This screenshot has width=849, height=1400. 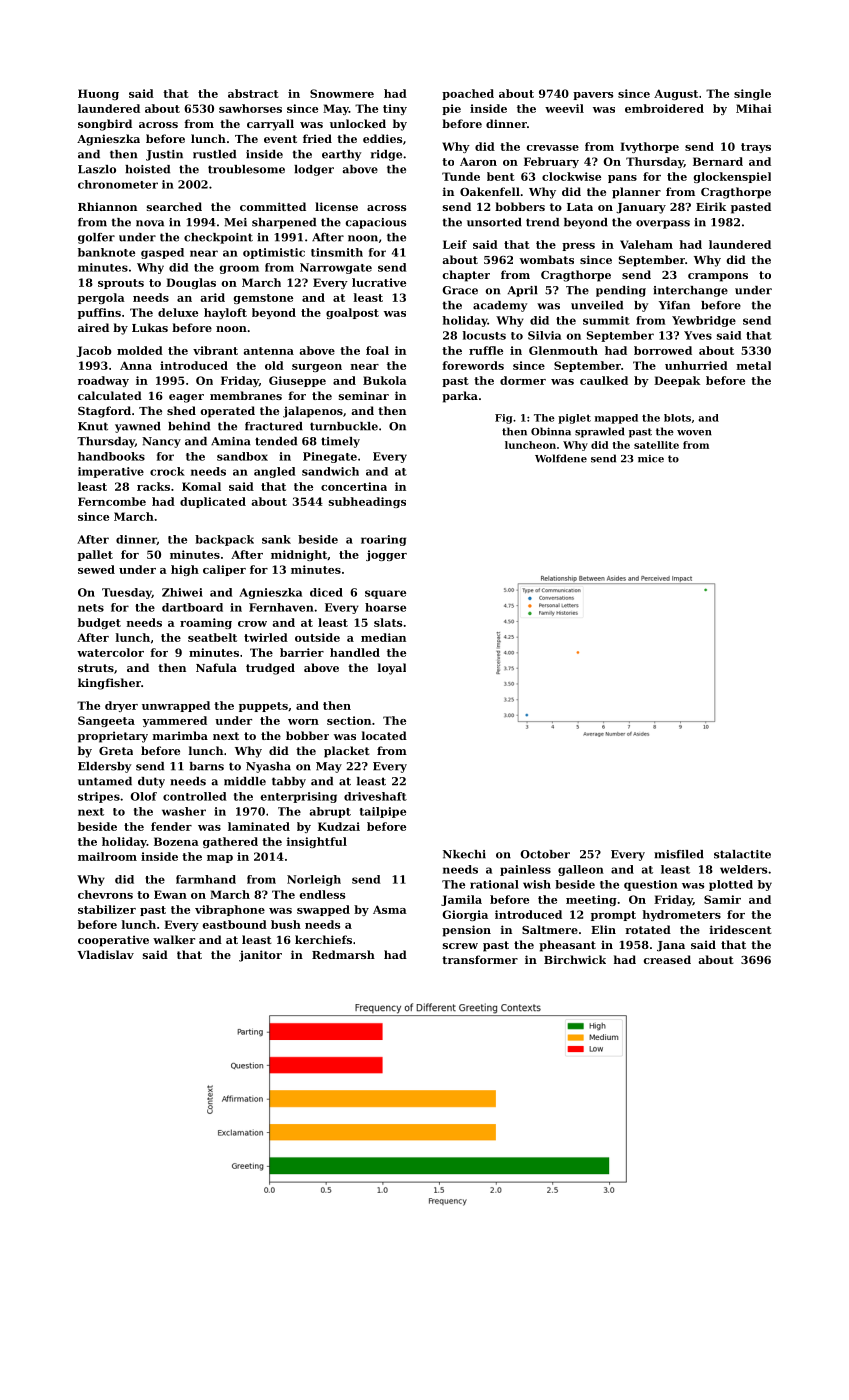 What do you see at coordinates (263, 707) in the screenshot?
I see `puppets` at bounding box center [263, 707].
